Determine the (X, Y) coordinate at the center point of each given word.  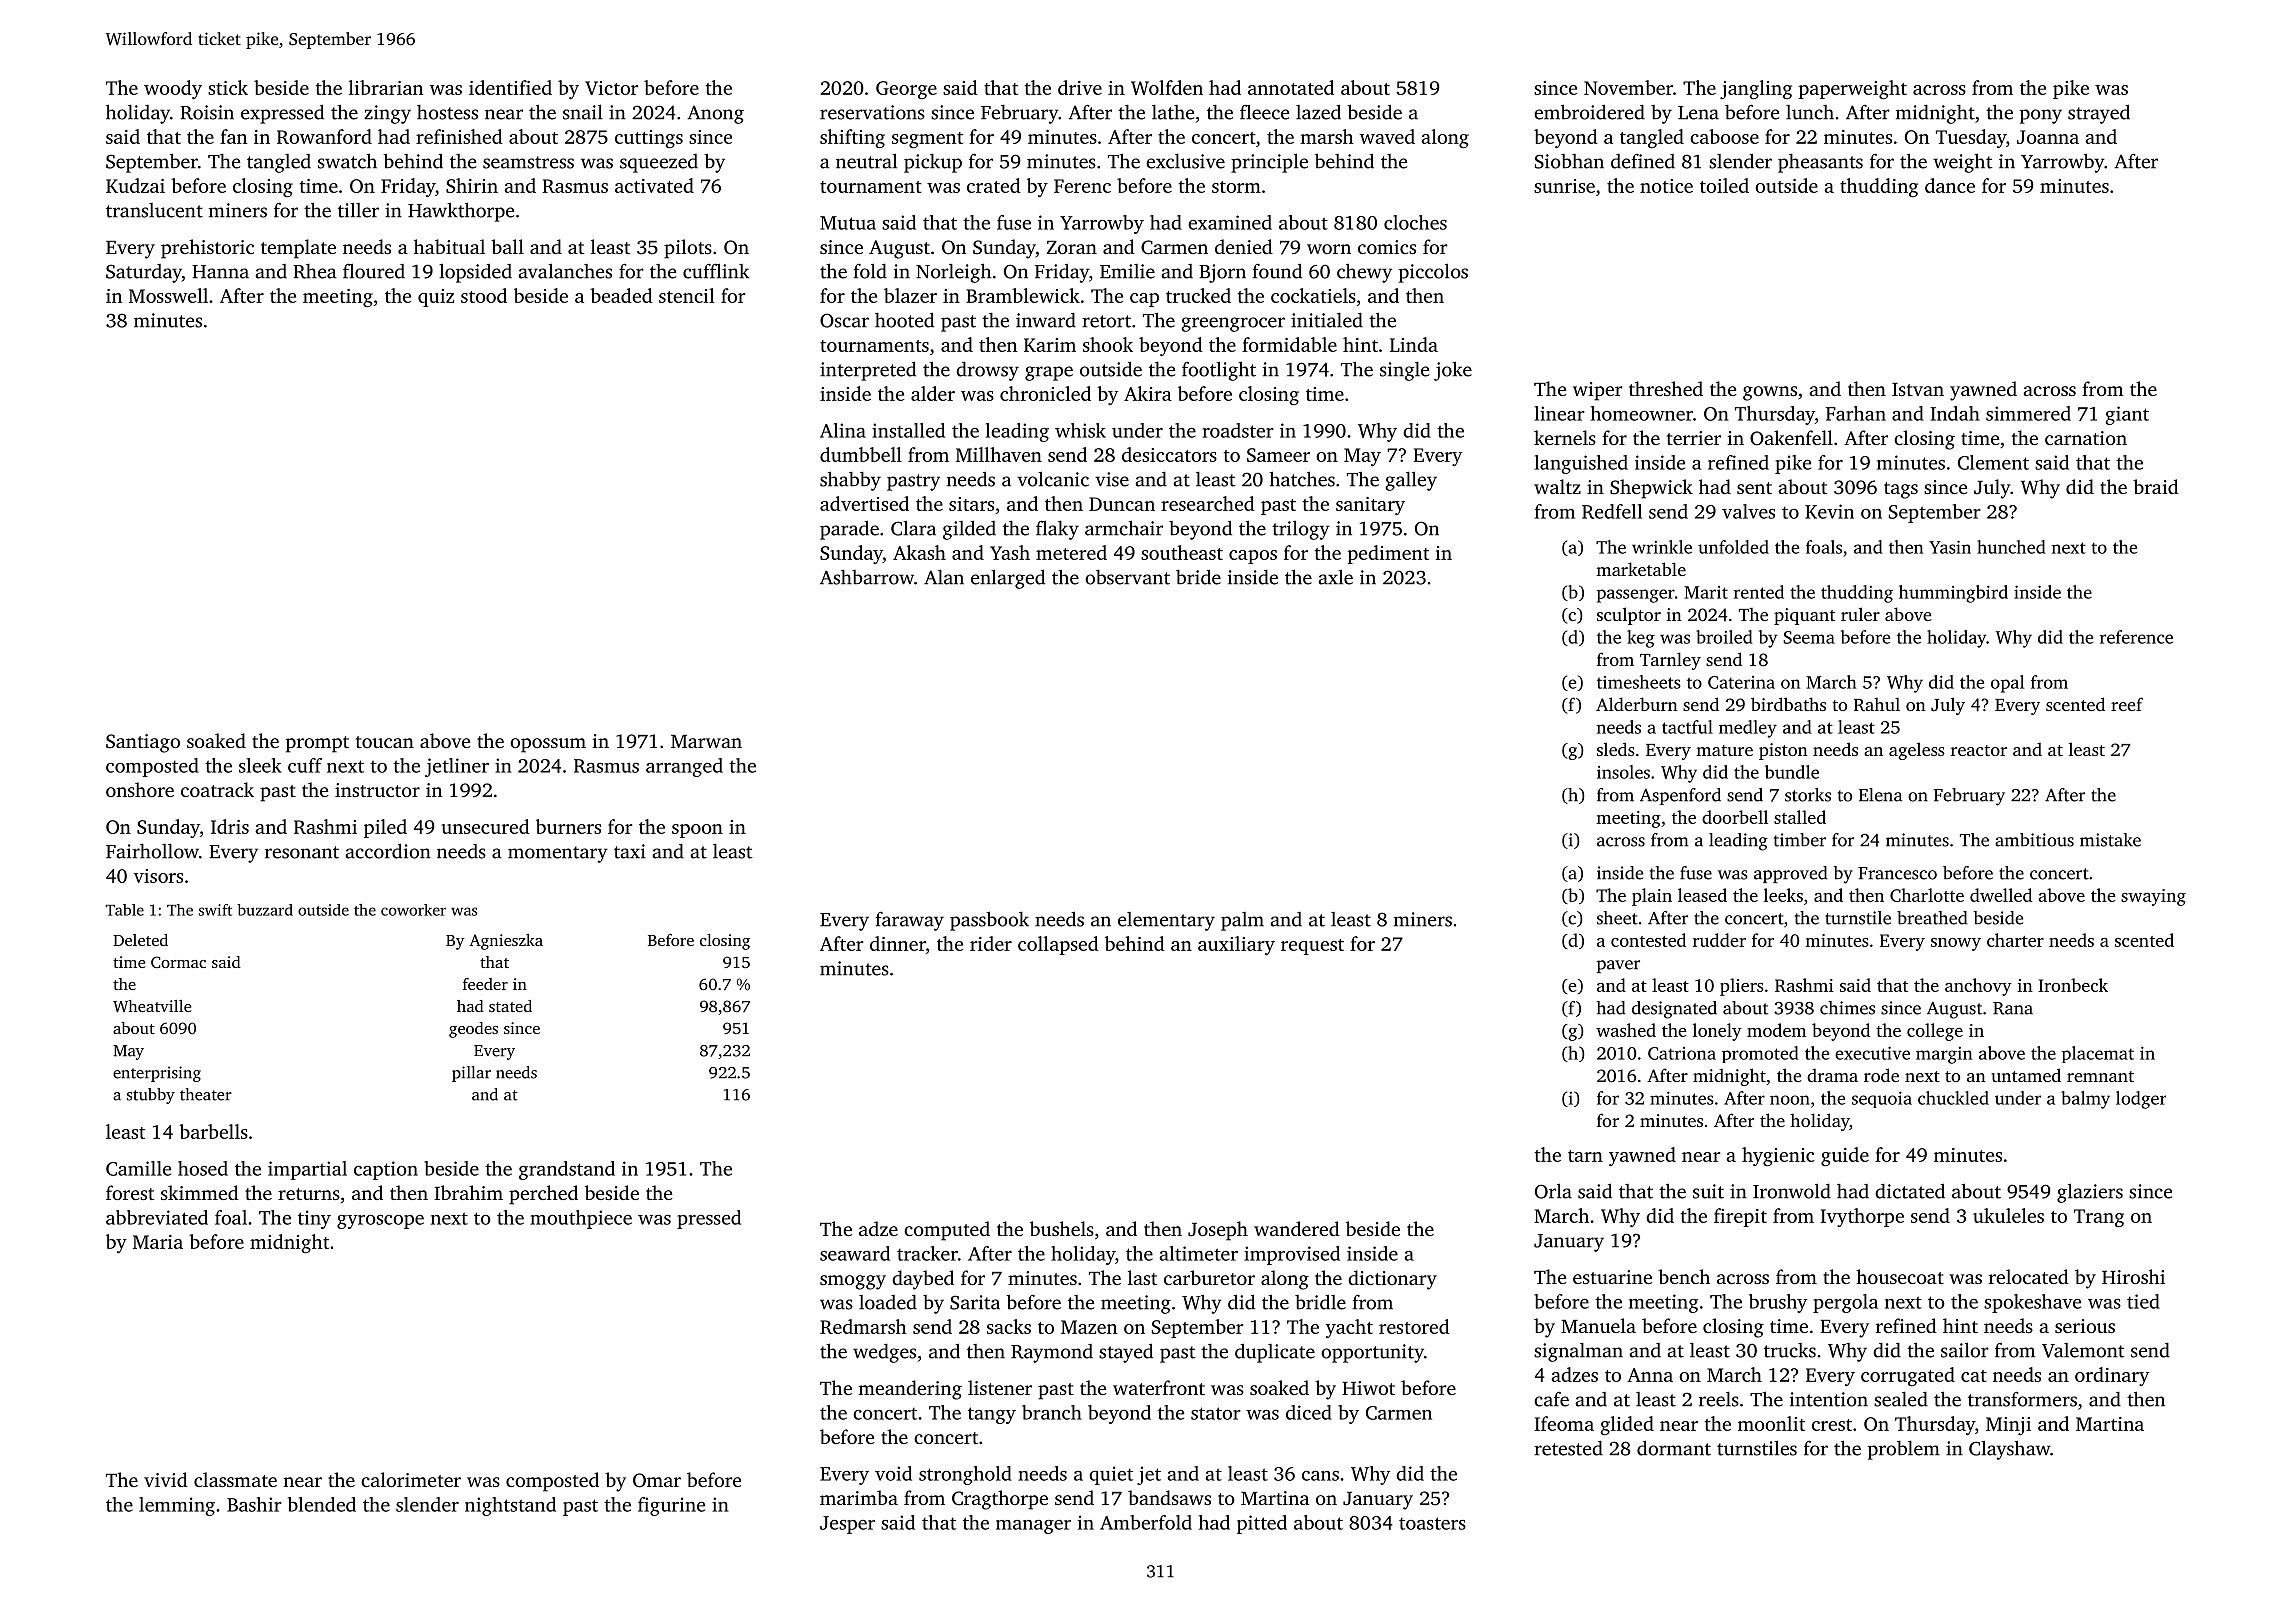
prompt (317, 744)
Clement (1993, 462)
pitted (1262, 1524)
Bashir (254, 1504)
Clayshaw (2009, 1450)
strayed (2099, 114)
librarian (386, 87)
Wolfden (1167, 87)
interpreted (868, 371)
